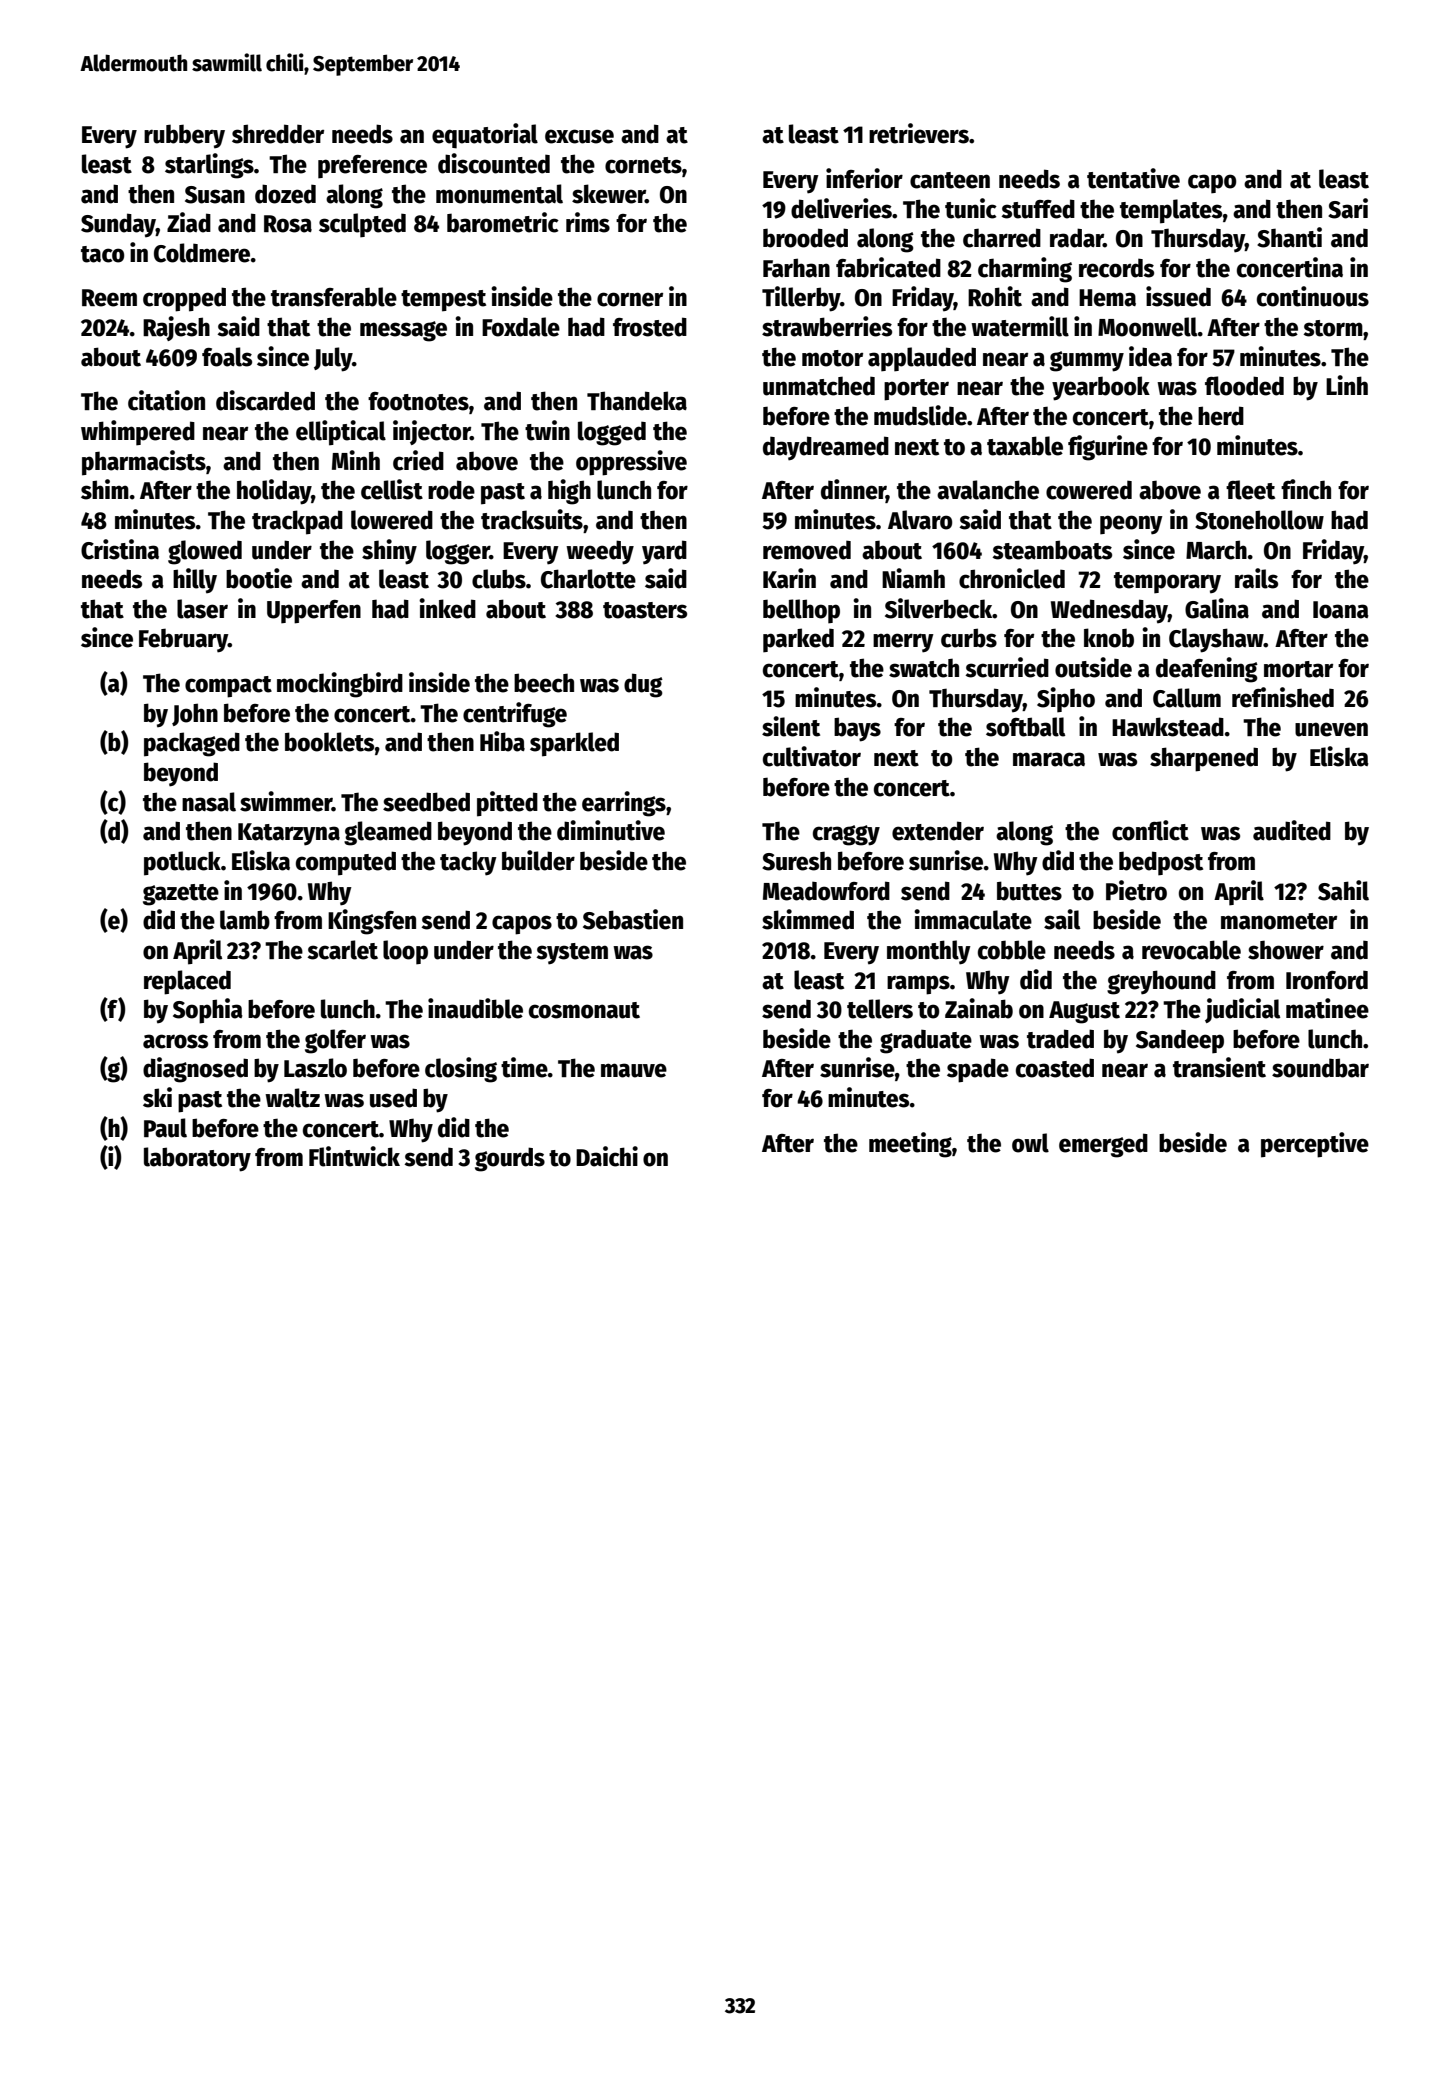 The height and width of the screenshot is (2100, 1450). What do you see at coordinates (1327, 1008) in the screenshot?
I see `matinee` at bounding box center [1327, 1008].
